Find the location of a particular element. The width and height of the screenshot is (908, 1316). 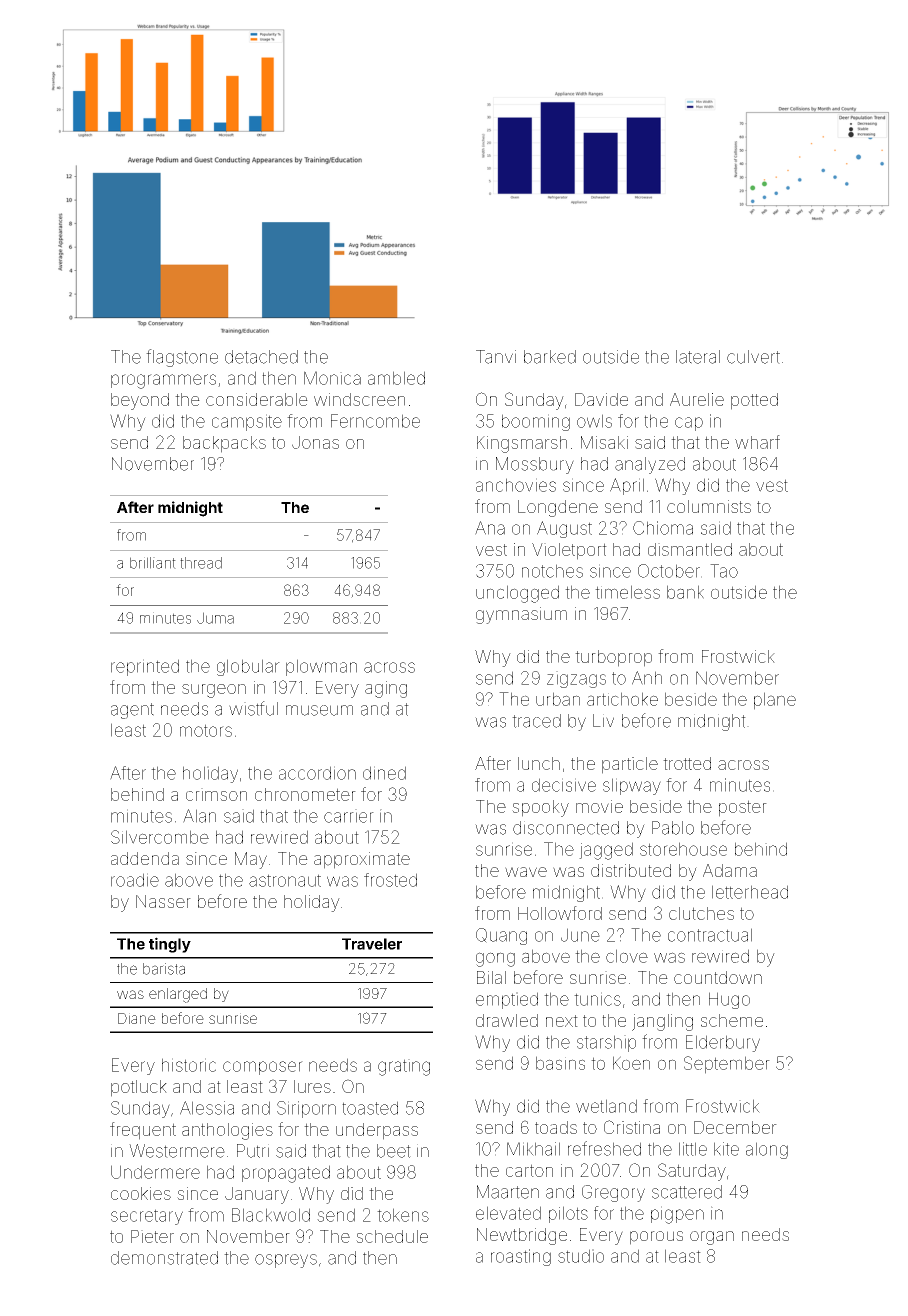

Anh is located at coordinates (647, 678).
